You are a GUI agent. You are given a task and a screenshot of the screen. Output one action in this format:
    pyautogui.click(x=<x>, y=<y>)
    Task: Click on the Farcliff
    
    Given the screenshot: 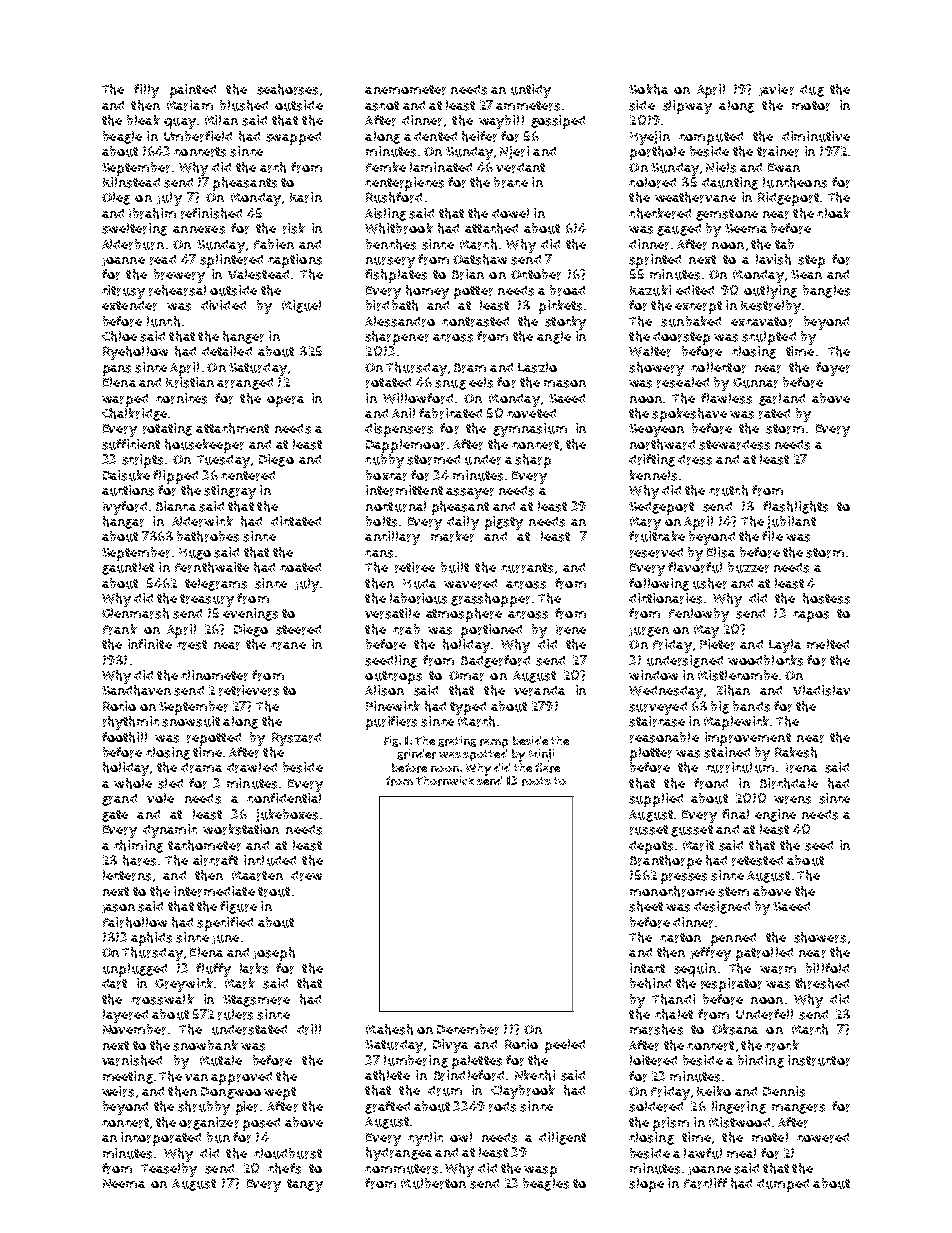 What is the action you would take?
    pyautogui.click(x=705, y=1183)
